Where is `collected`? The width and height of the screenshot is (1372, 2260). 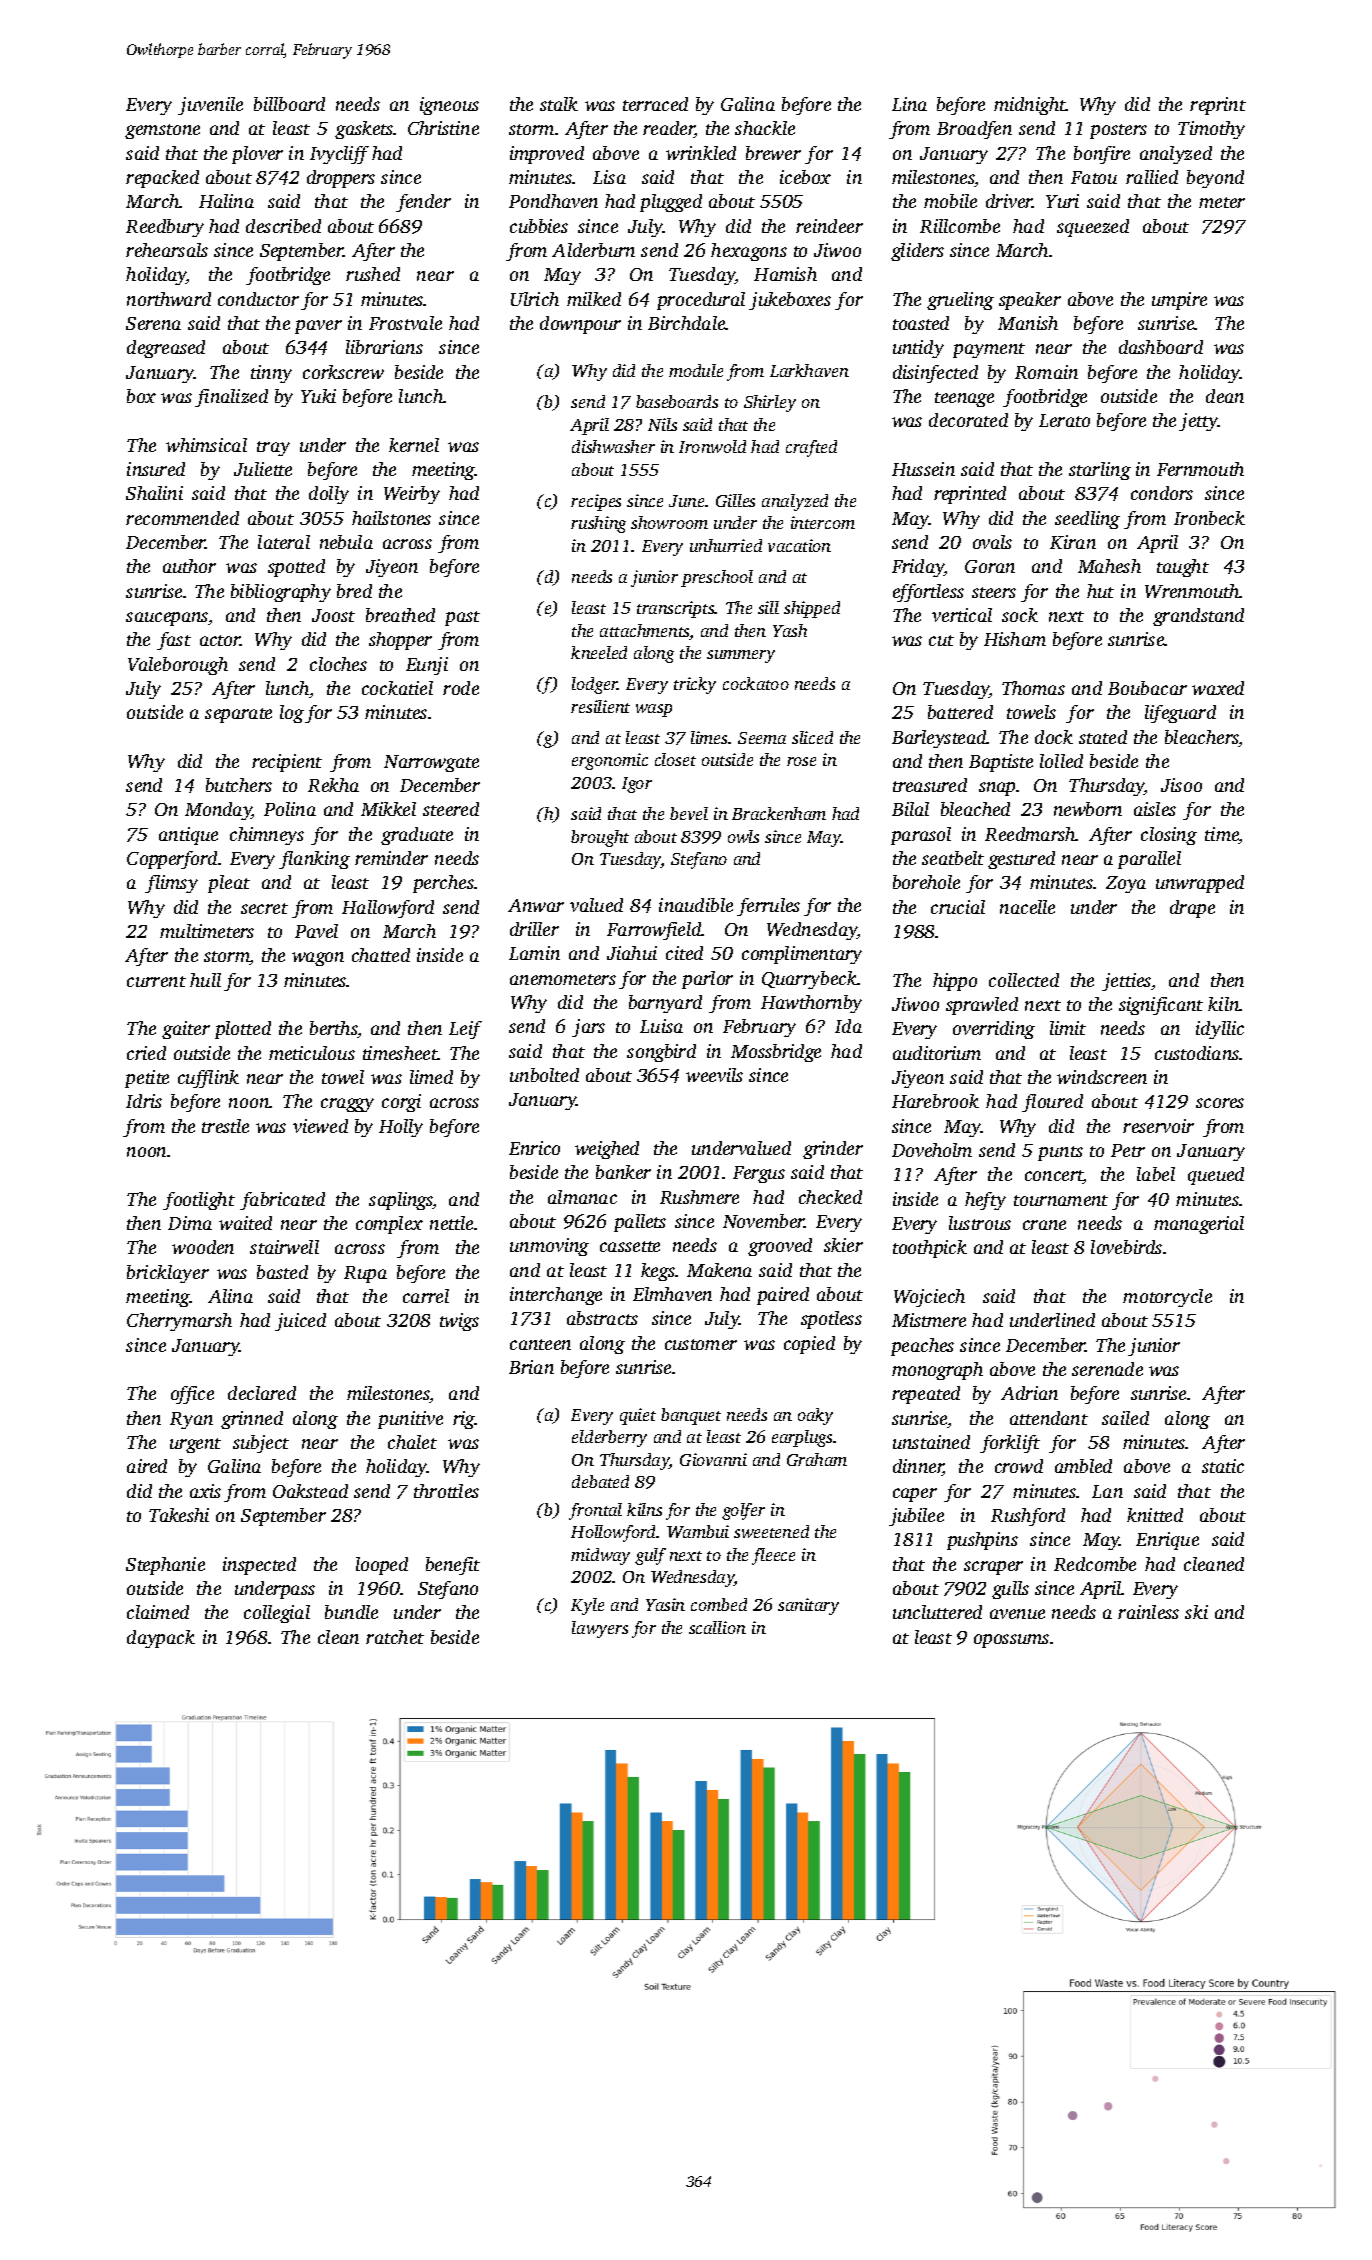
collected is located at coordinates (1024, 980).
